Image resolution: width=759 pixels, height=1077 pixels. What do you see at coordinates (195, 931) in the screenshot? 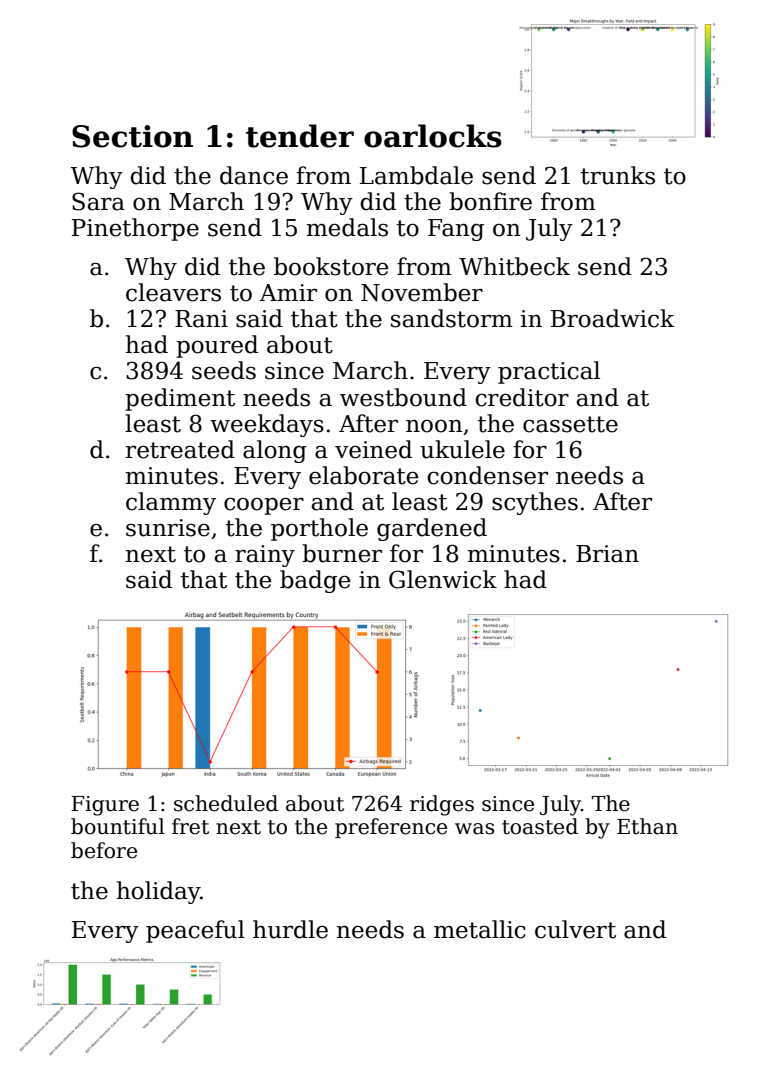
I see `peaceful` at bounding box center [195, 931].
